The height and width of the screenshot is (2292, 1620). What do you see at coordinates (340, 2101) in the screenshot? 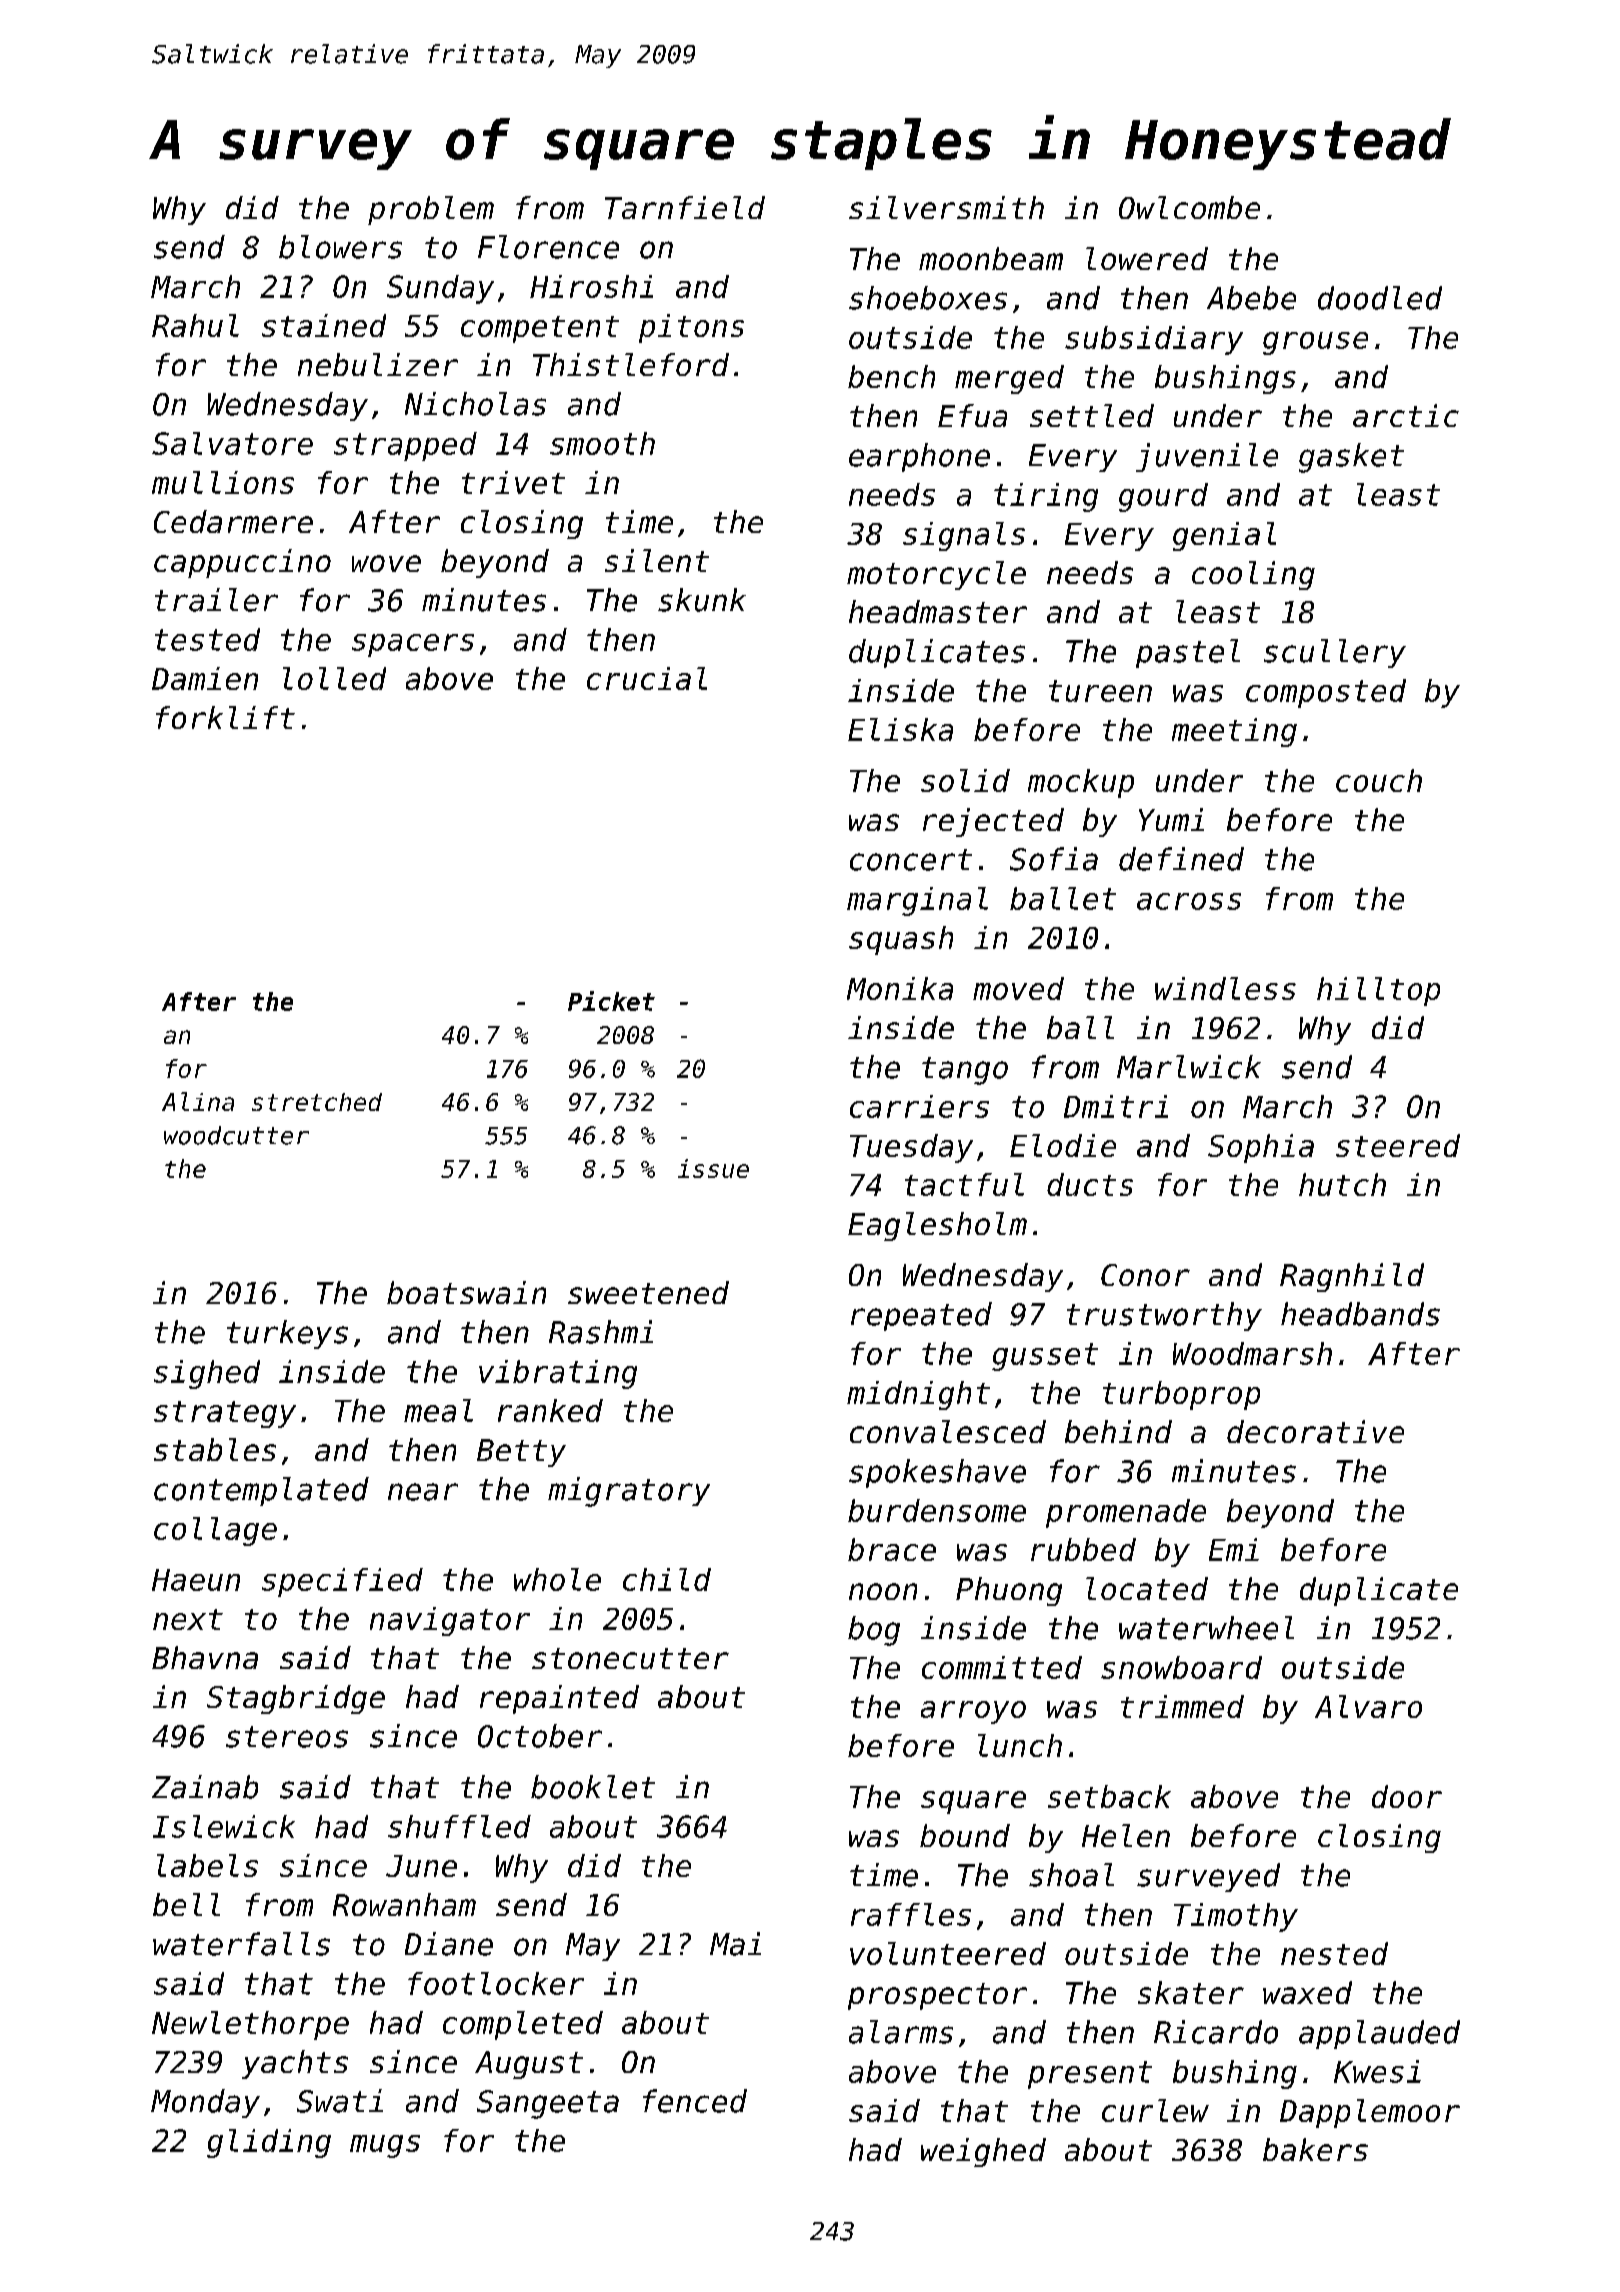
I see `Swati` at bounding box center [340, 2101].
